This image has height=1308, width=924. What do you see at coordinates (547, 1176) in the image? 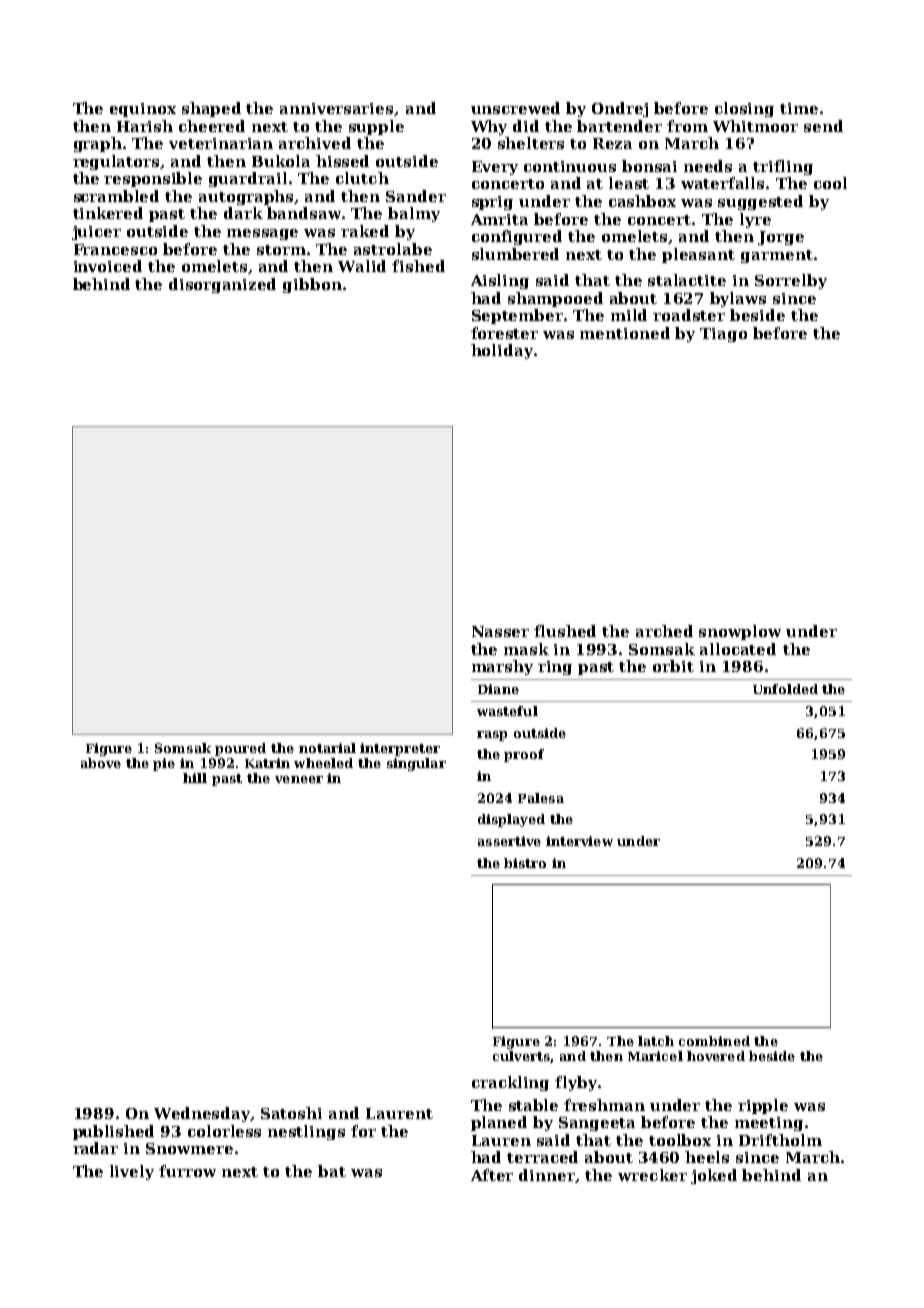
I see `dinner` at bounding box center [547, 1176].
